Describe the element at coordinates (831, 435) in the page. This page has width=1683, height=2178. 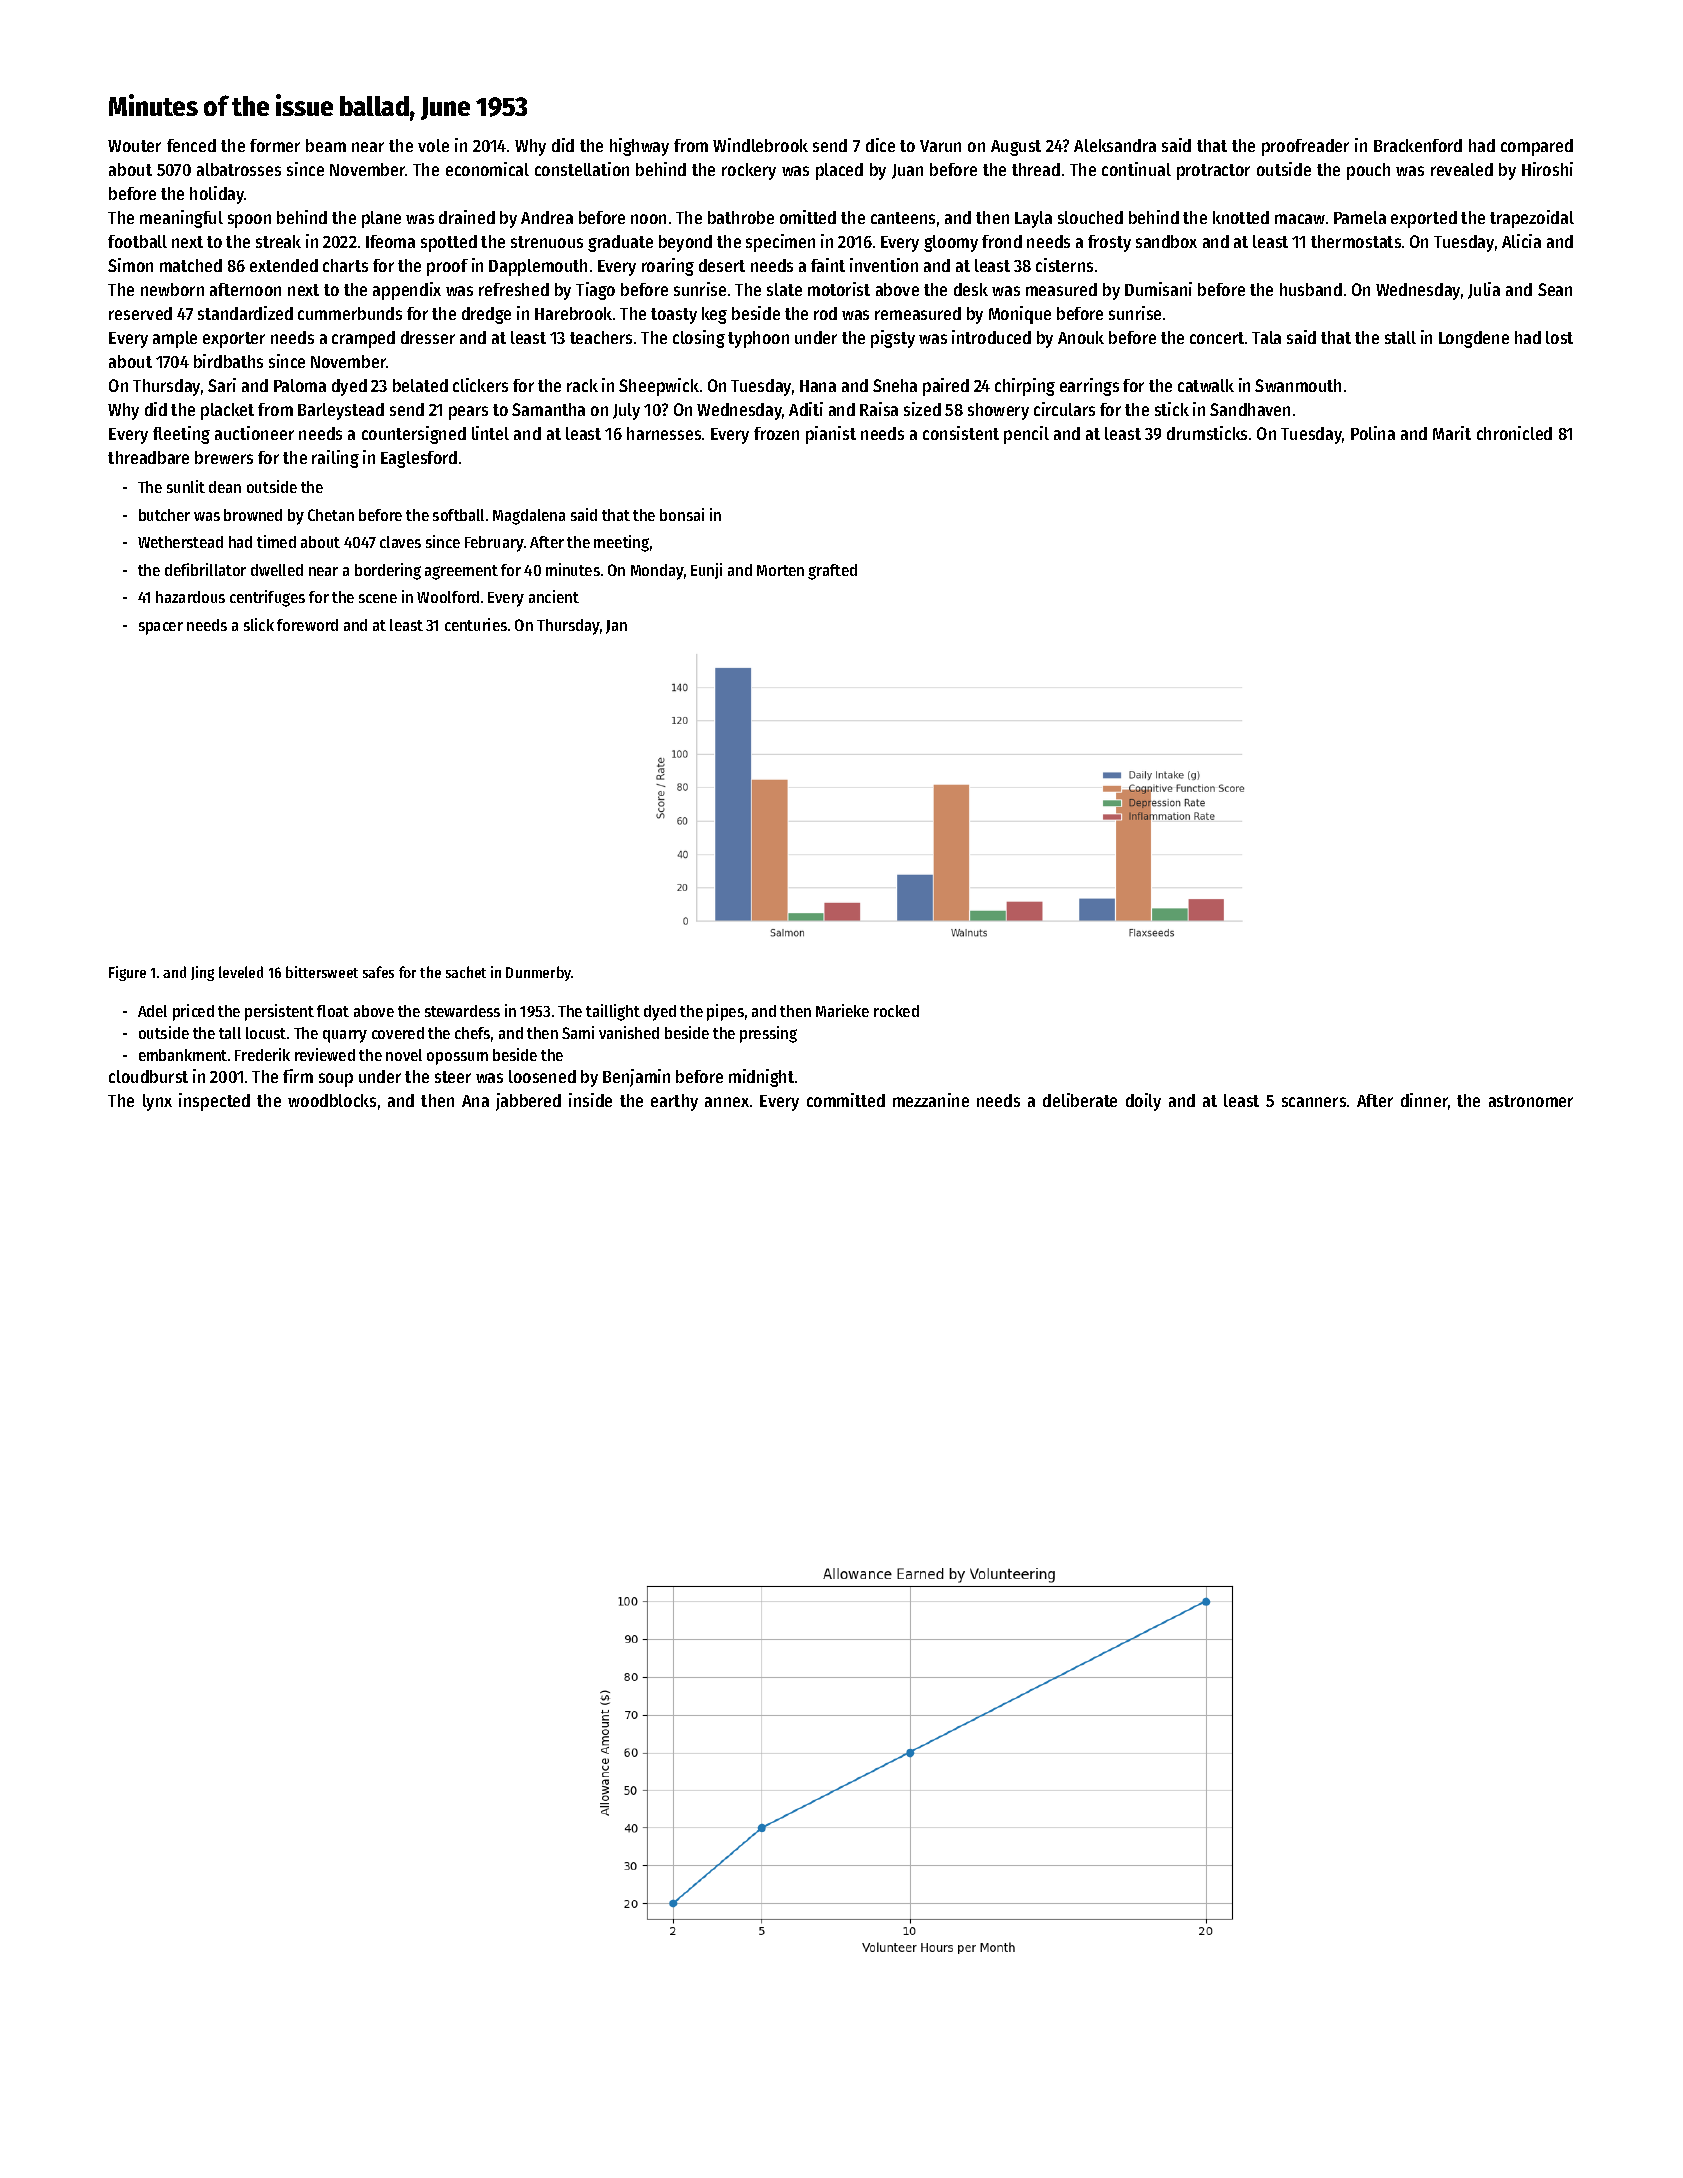
I see `pianist` at that location.
